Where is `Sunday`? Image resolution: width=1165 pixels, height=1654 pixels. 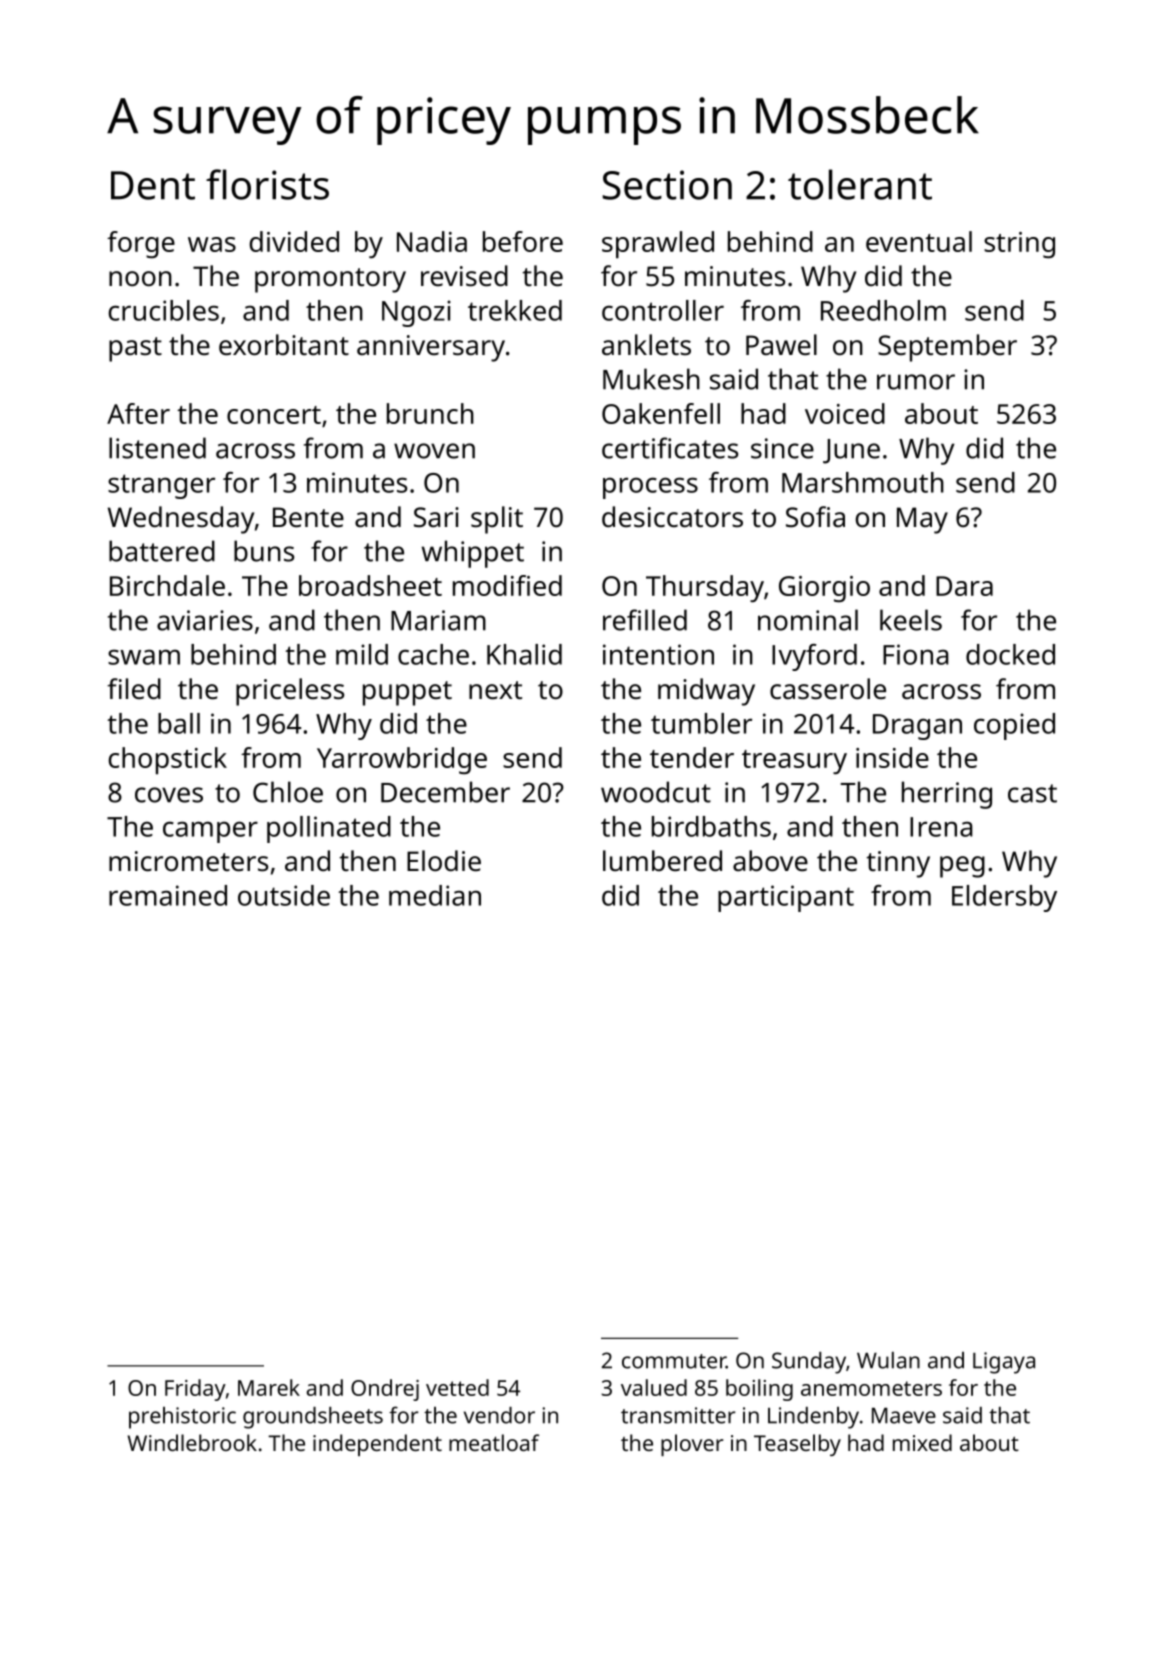
Sunday is located at coordinates (809, 1363).
